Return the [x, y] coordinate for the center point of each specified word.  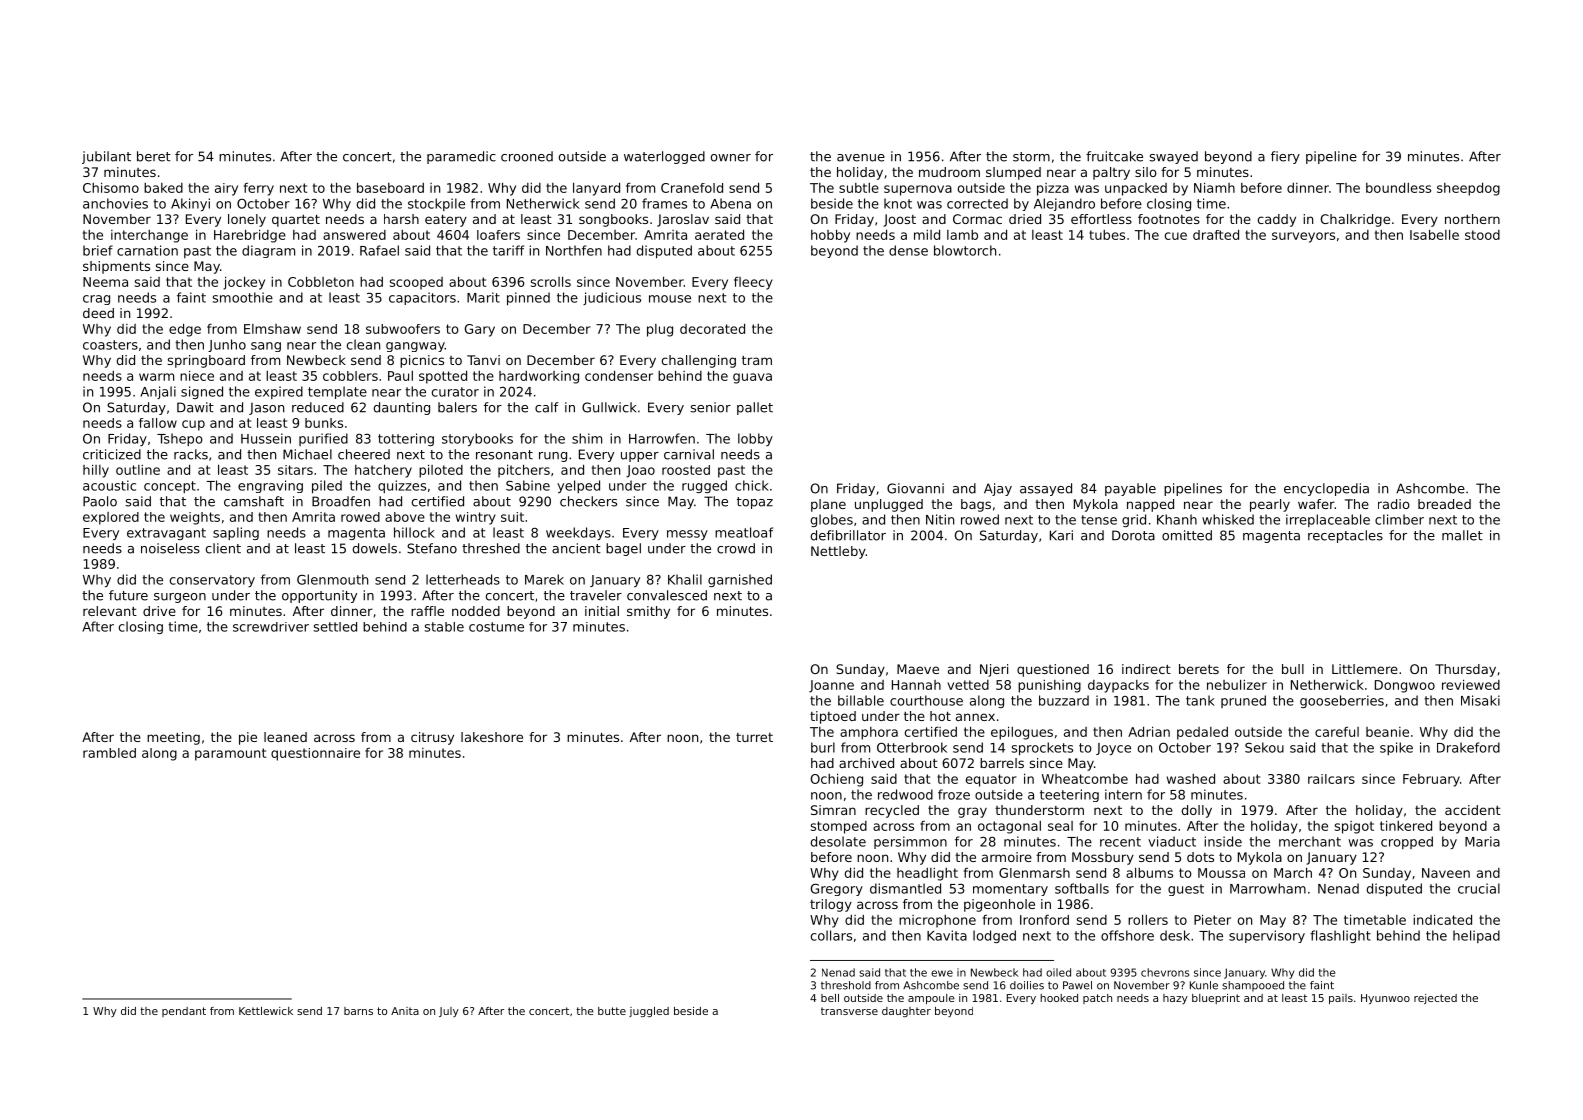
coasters [110, 345]
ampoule [931, 999]
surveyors [1303, 237]
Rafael [379, 250]
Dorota [1133, 535]
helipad [1476, 936]
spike [1396, 748]
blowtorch [965, 250]
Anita [405, 1011]
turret [754, 737]
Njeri [994, 670]
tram [757, 360]
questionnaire [315, 754]
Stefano [432, 548]
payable [1130, 489]
